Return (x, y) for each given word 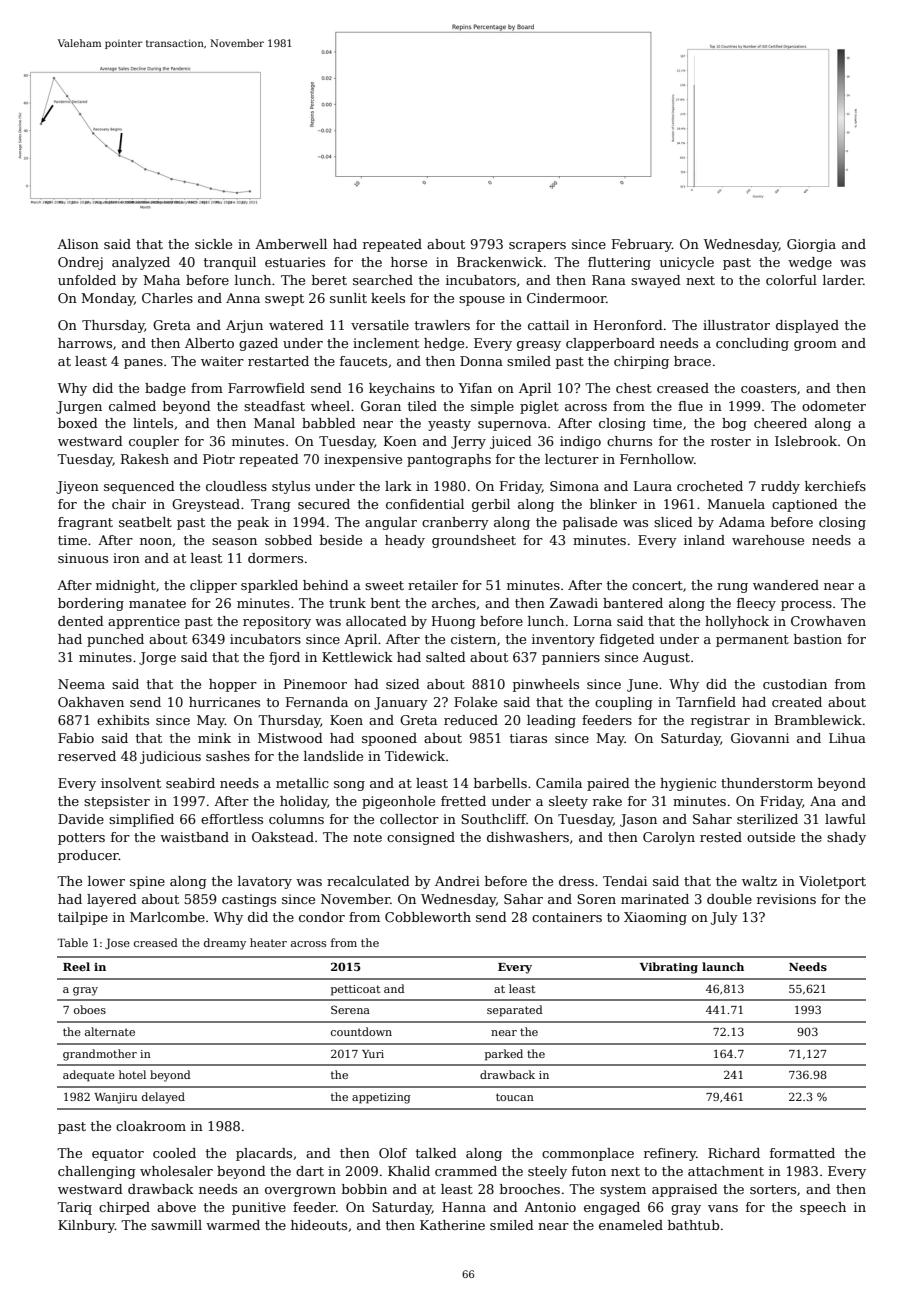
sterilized (767, 819)
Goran (381, 406)
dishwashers (528, 837)
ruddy (780, 487)
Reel (76, 966)
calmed (132, 406)
